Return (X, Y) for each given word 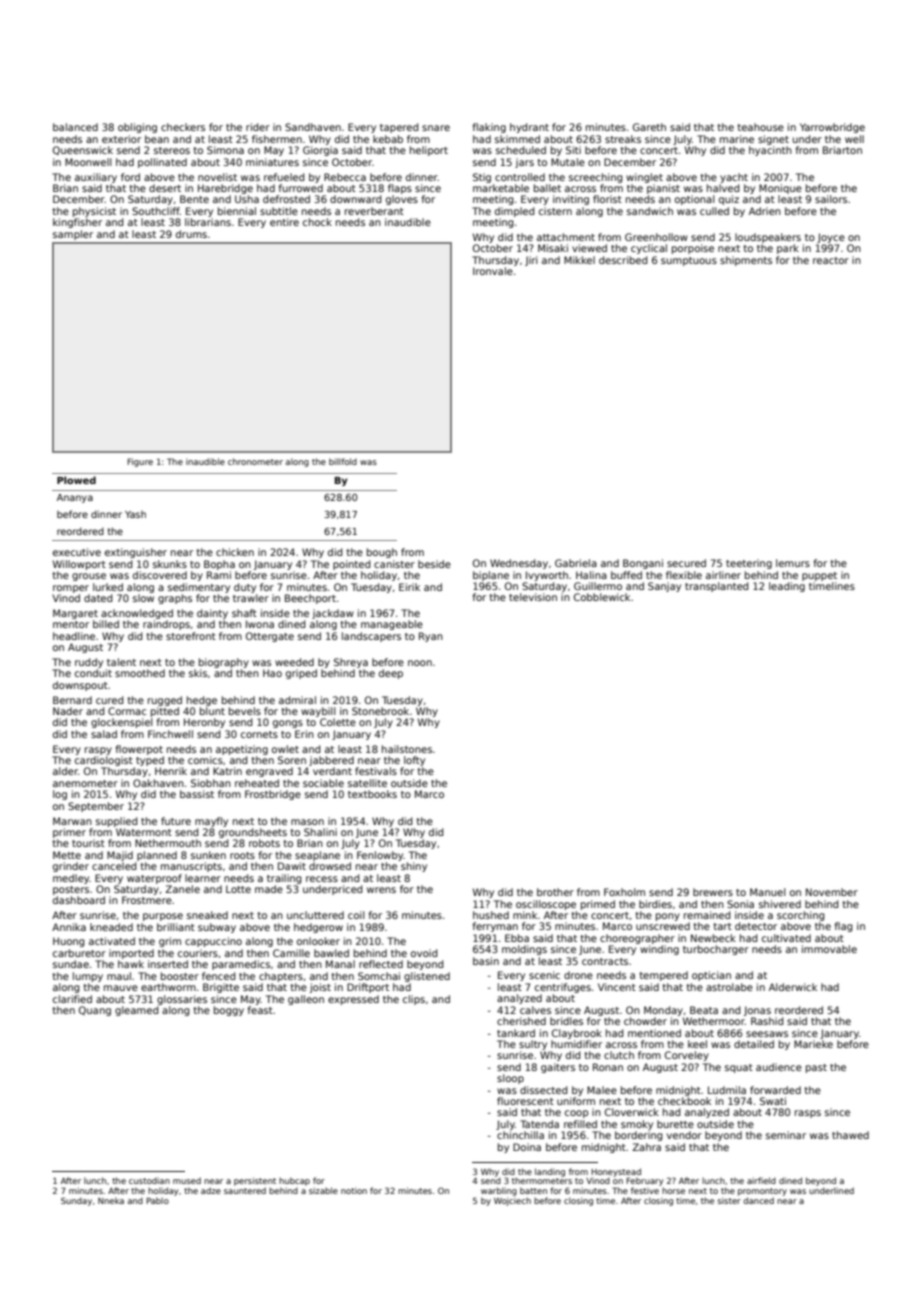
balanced (75, 127)
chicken (235, 552)
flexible (684, 575)
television (533, 597)
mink (525, 915)
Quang (95, 1011)
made (269, 889)
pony (668, 917)
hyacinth (770, 151)
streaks (623, 139)
